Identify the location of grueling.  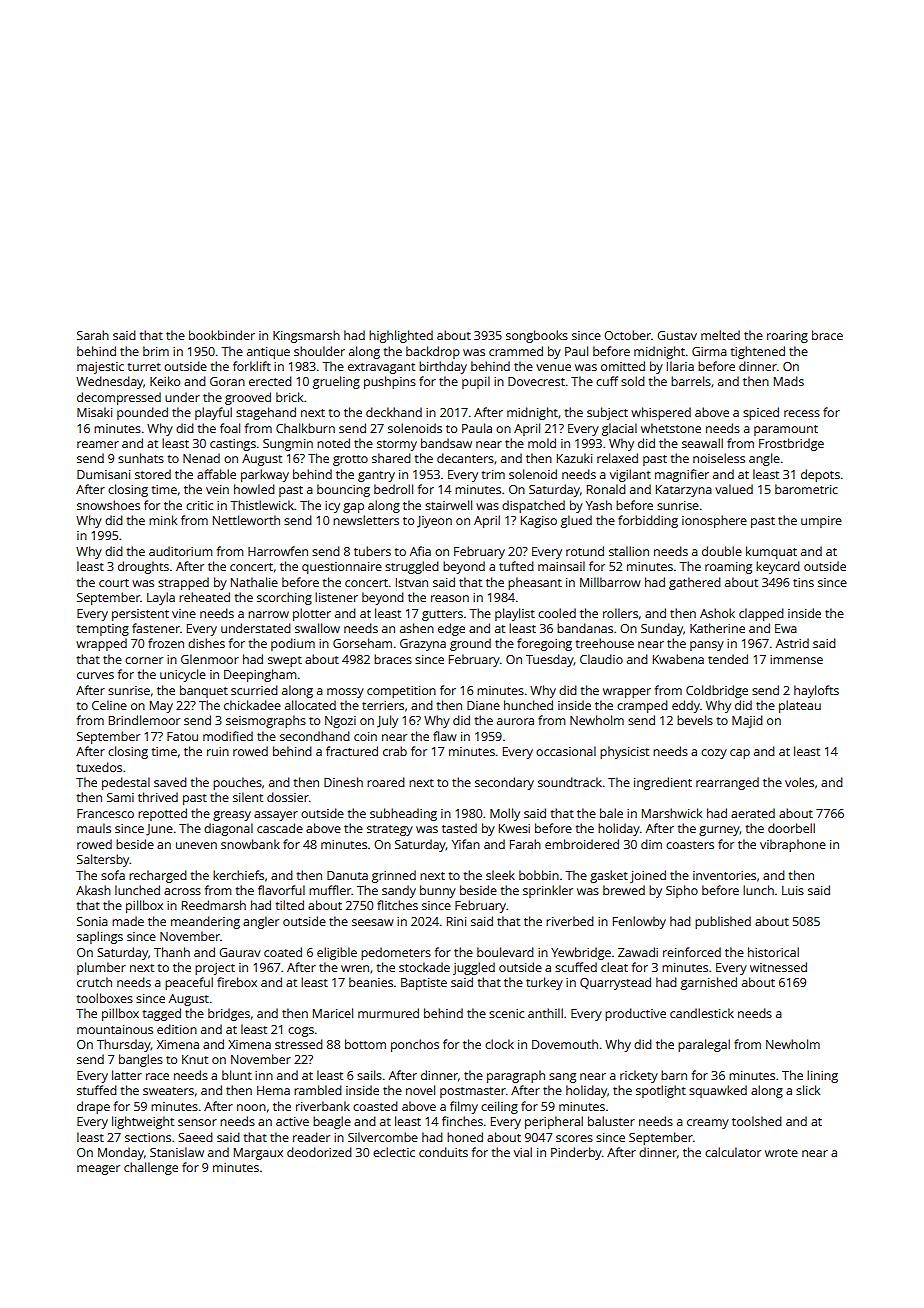
(336, 382).
